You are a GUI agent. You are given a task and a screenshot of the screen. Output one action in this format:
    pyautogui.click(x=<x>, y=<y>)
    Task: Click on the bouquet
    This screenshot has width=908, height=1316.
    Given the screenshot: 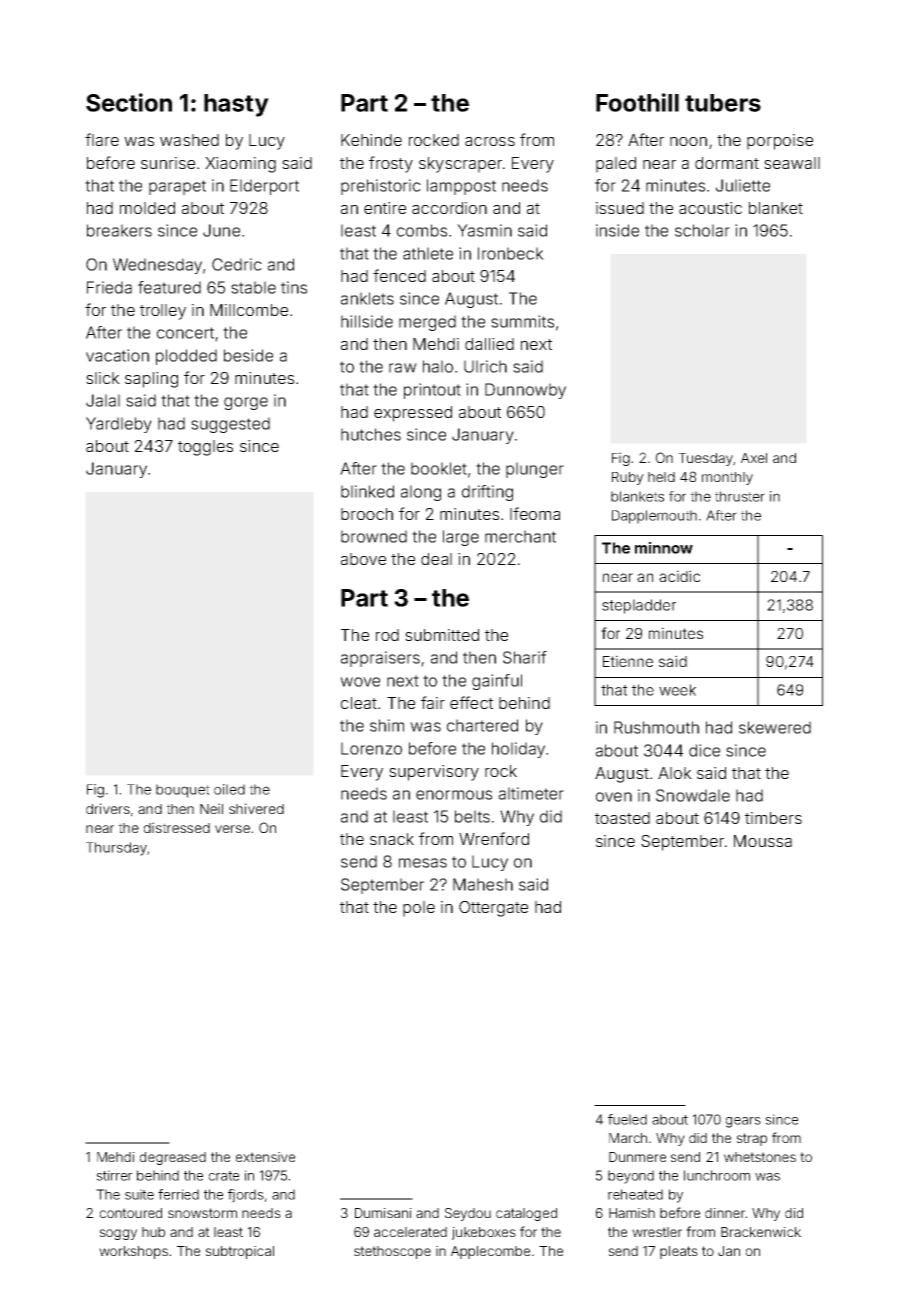 What is the action you would take?
    pyautogui.click(x=183, y=791)
